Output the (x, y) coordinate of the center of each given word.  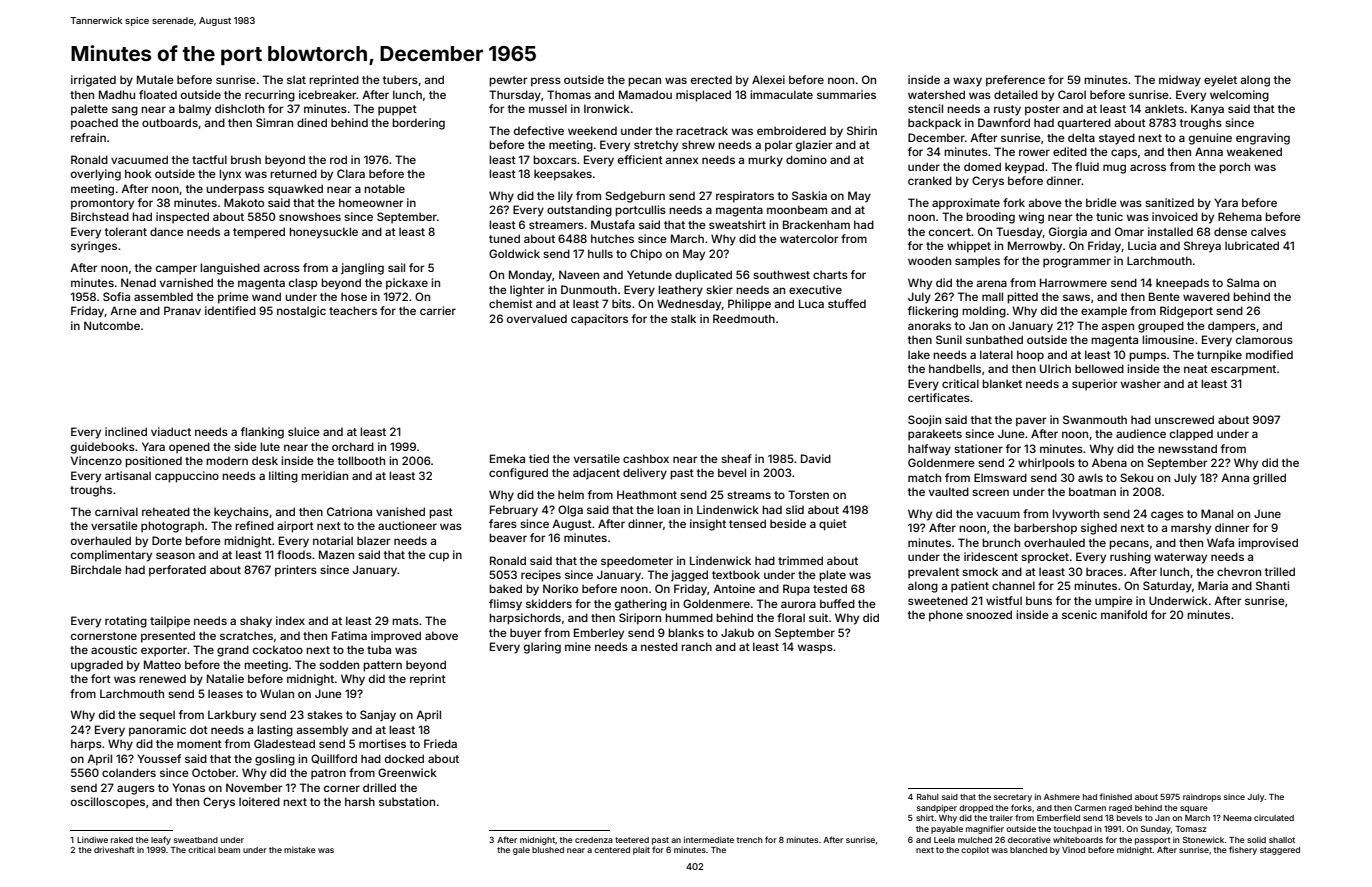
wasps (815, 649)
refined (254, 525)
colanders (129, 772)
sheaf (736, 458)
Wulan (277, 693)
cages (1167, 516)
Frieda (440, 743)
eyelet (1220, 81)
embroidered (791, 130)
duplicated (703, 276)
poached (94, 124)
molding (984, 312)
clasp (303, 284)
